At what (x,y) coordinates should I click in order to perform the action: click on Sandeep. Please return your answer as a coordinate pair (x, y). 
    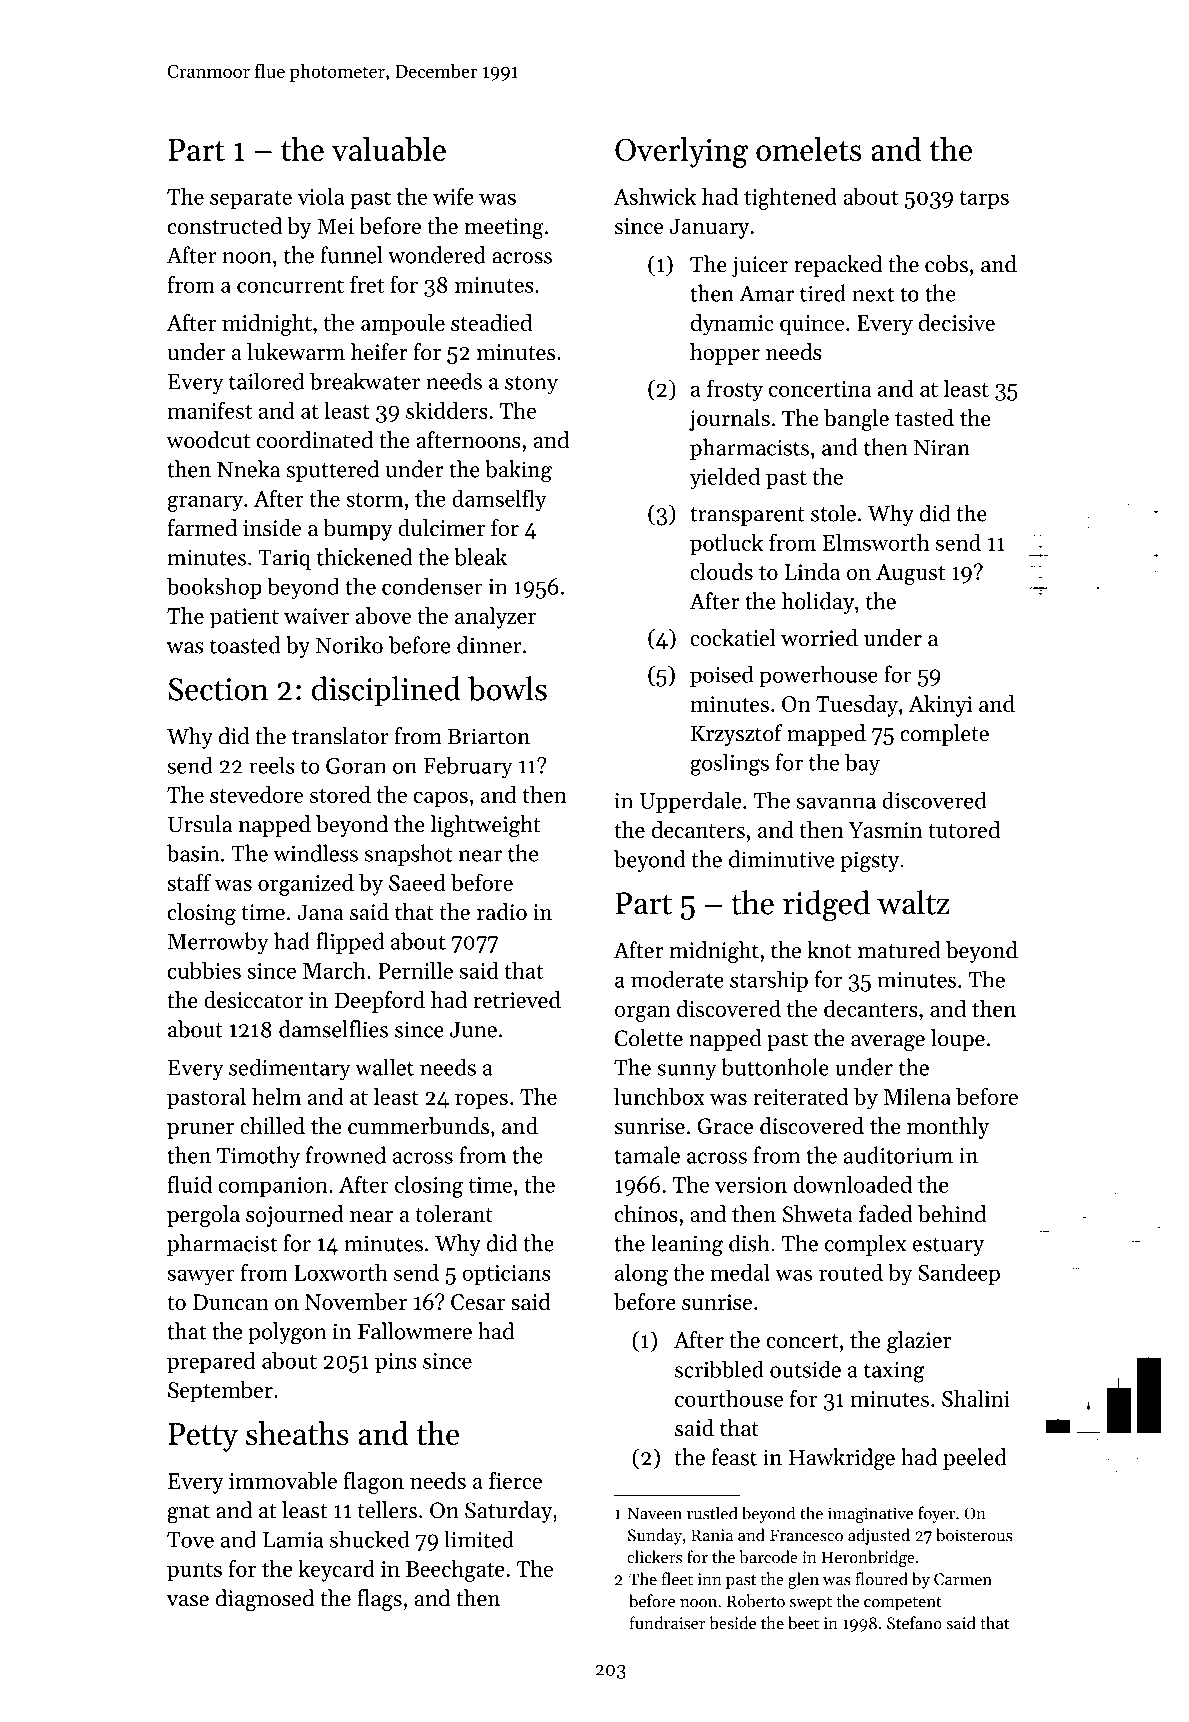
    Looking at the image, I should click on (959, 1274).
